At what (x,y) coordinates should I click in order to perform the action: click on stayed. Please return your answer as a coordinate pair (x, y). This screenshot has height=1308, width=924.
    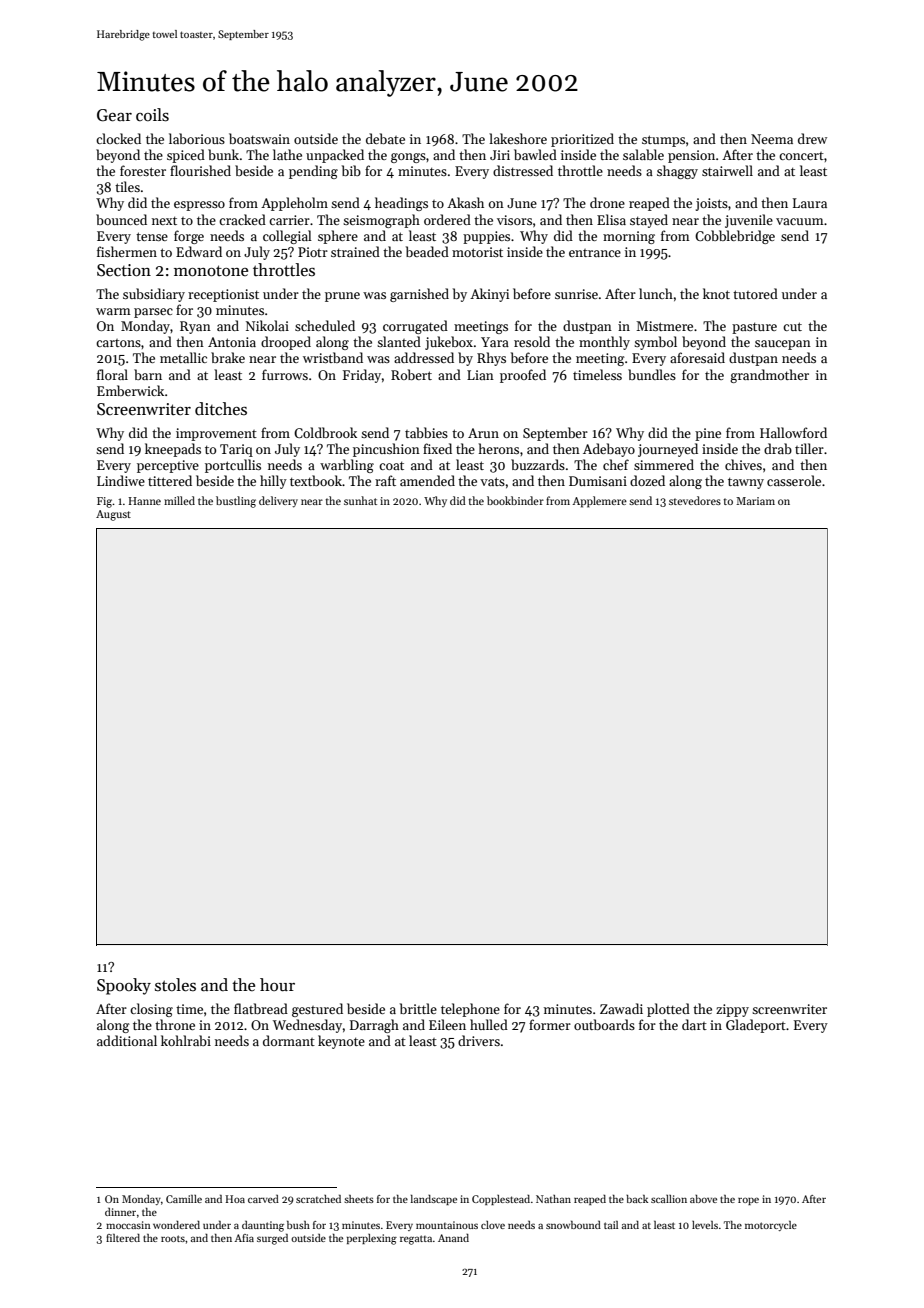
    Looking at the image, I should click on (649, 221).
